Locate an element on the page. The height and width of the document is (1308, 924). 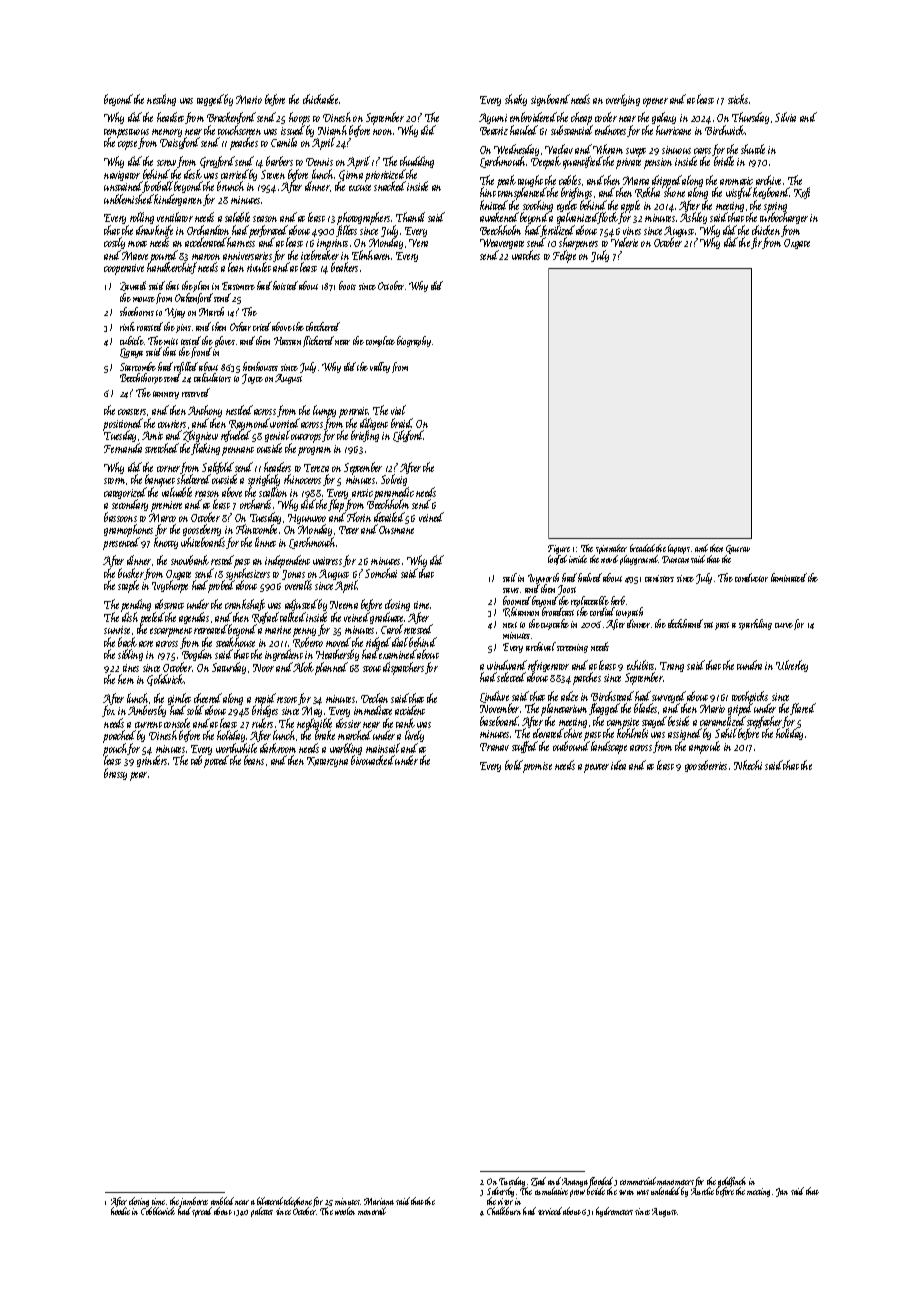
hoops is located at coordinates (299, 119).
